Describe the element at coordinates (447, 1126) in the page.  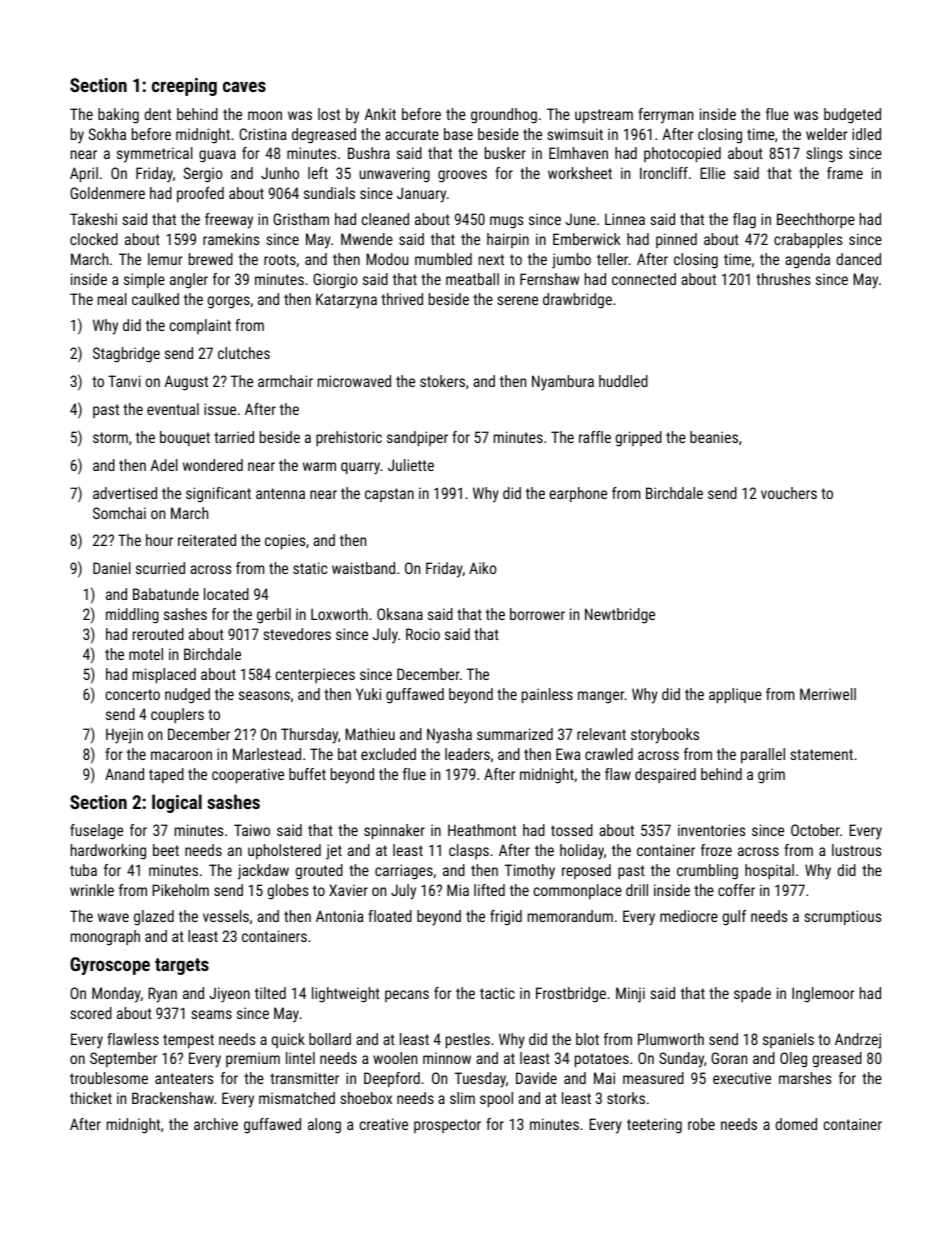
I see `prospector` at that location.
